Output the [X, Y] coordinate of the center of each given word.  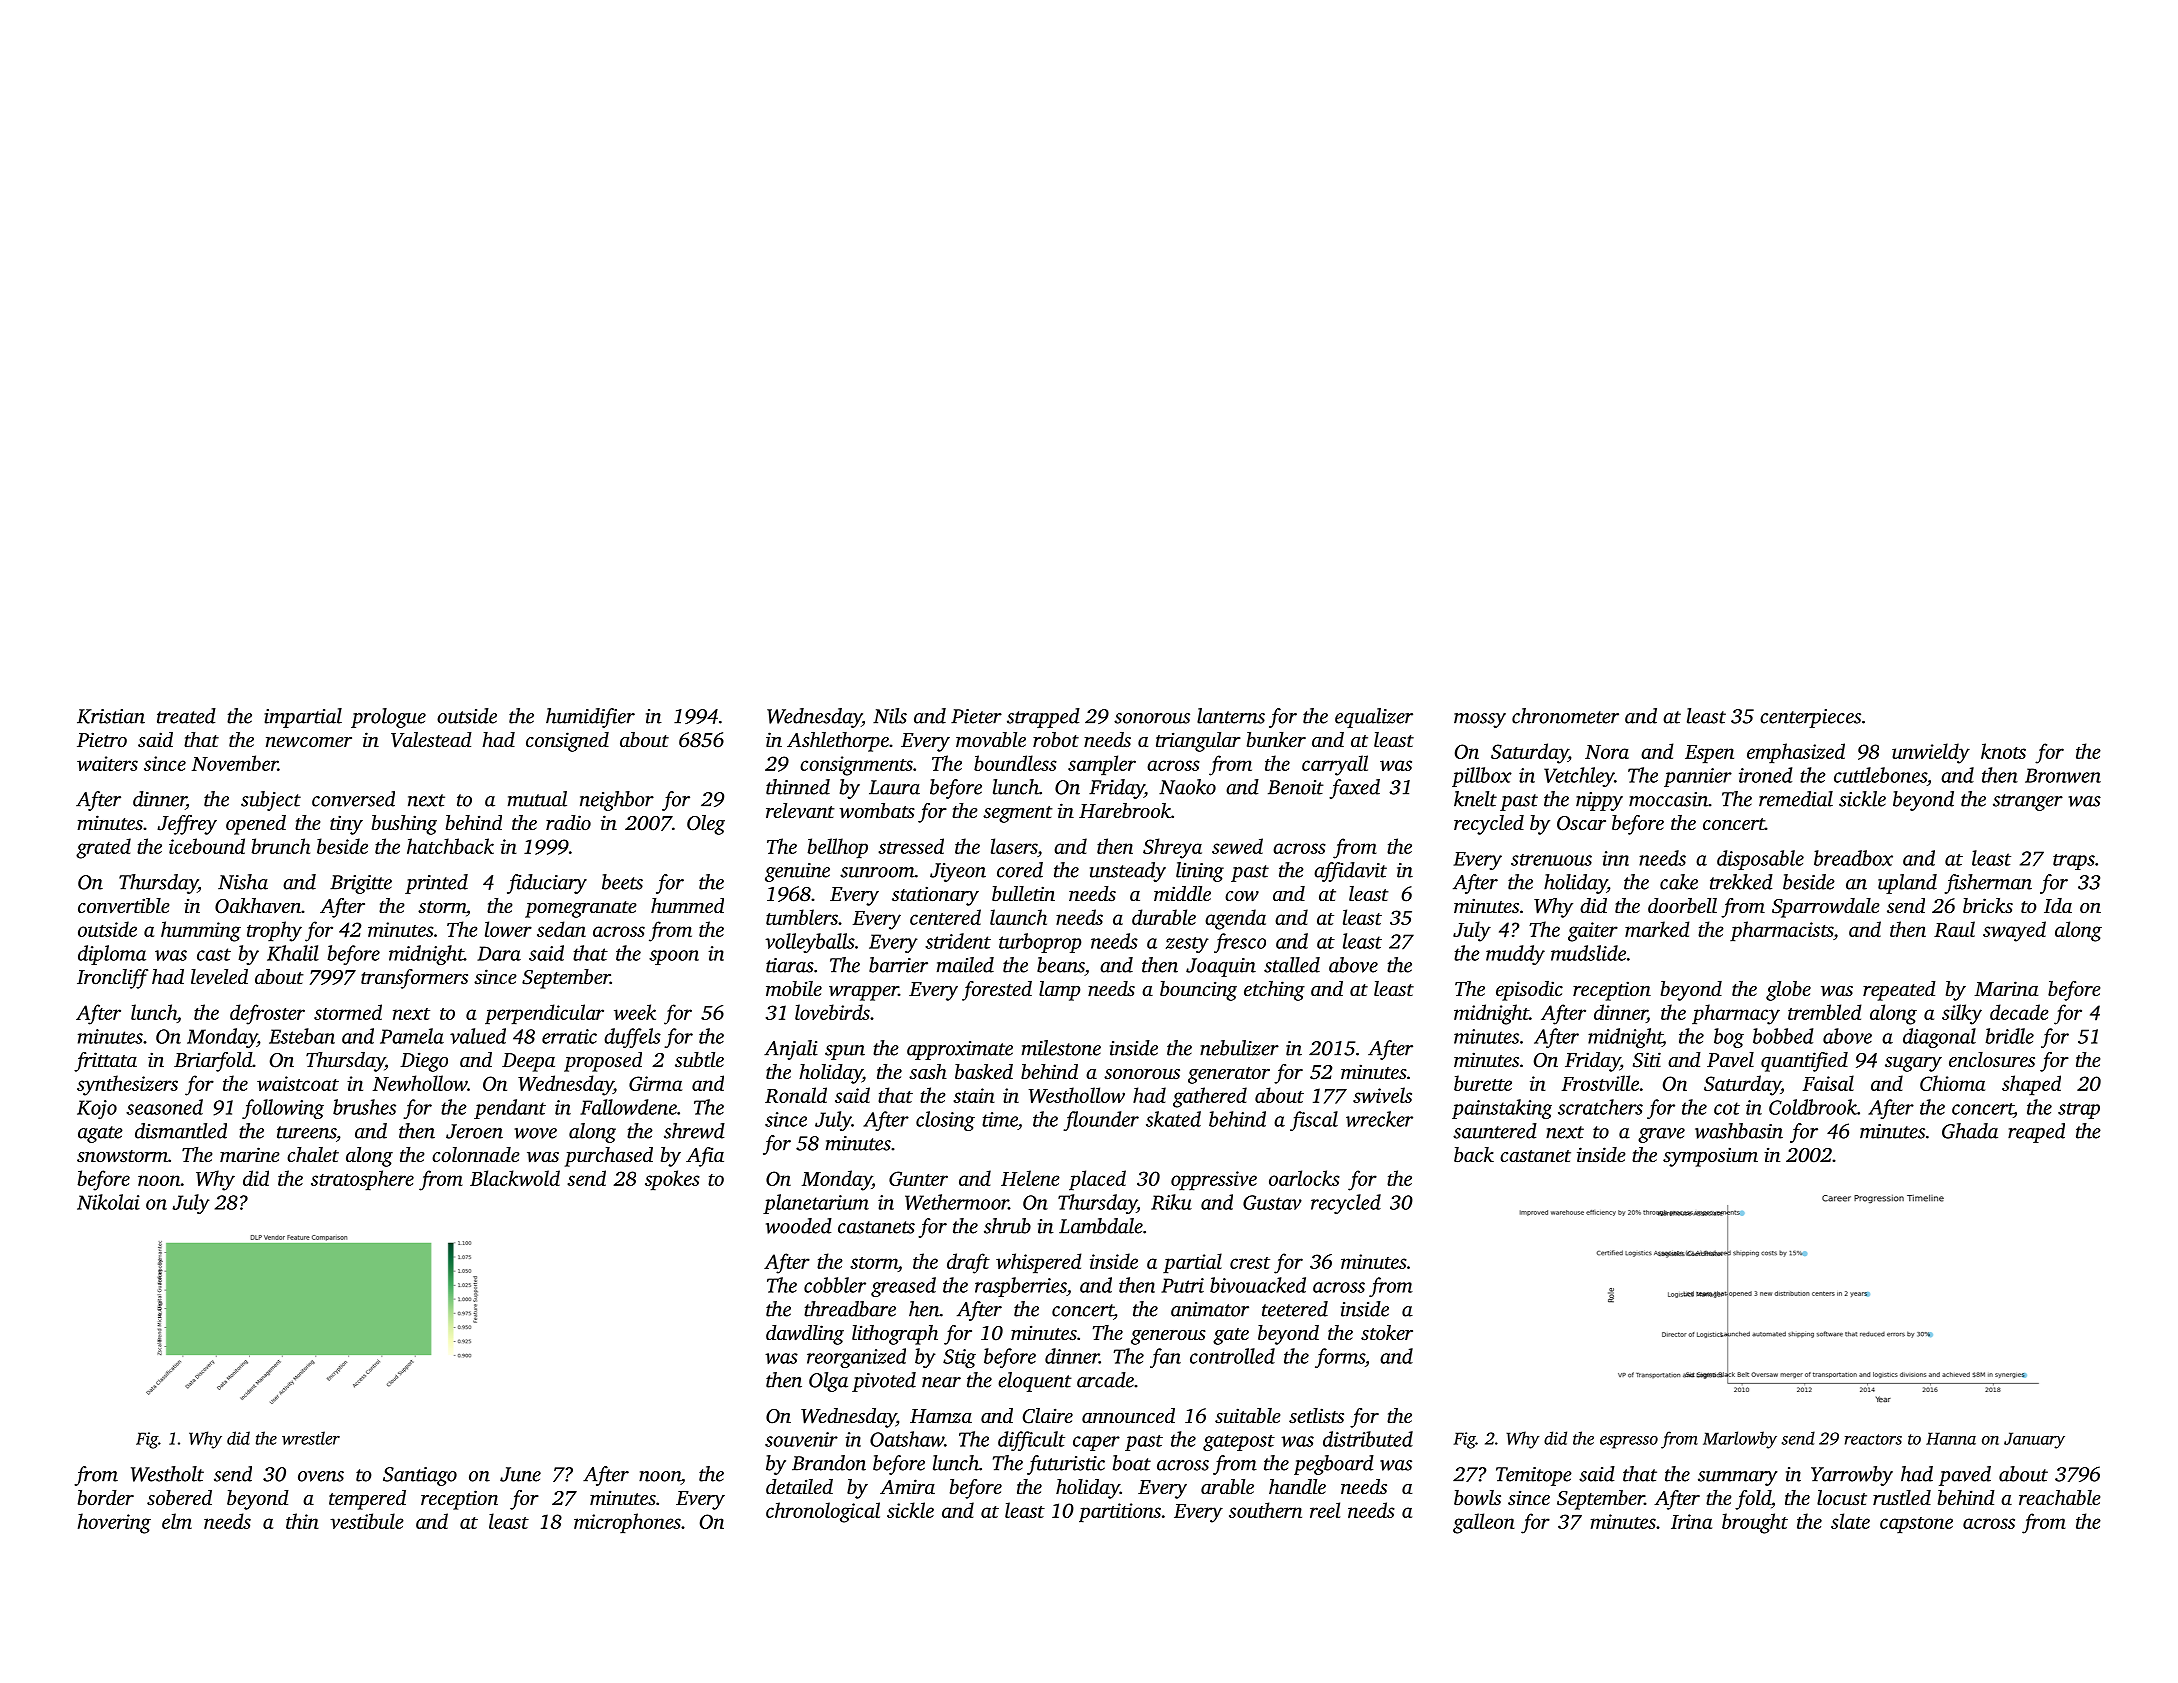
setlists [1316, 1415]
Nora [1607, 752]
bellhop [837, 848]
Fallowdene [628, 1107]
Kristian [111, 716]
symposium [1710, 1157]
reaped [2036, 1133]
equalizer [1374, 718]
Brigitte [361, 884]
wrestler [311, 1438]
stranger [2028, 802]
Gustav [1272, 1202]
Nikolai [108, 1202]
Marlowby [1740, 1440]
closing [945, 1121]
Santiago [420, 1476]
